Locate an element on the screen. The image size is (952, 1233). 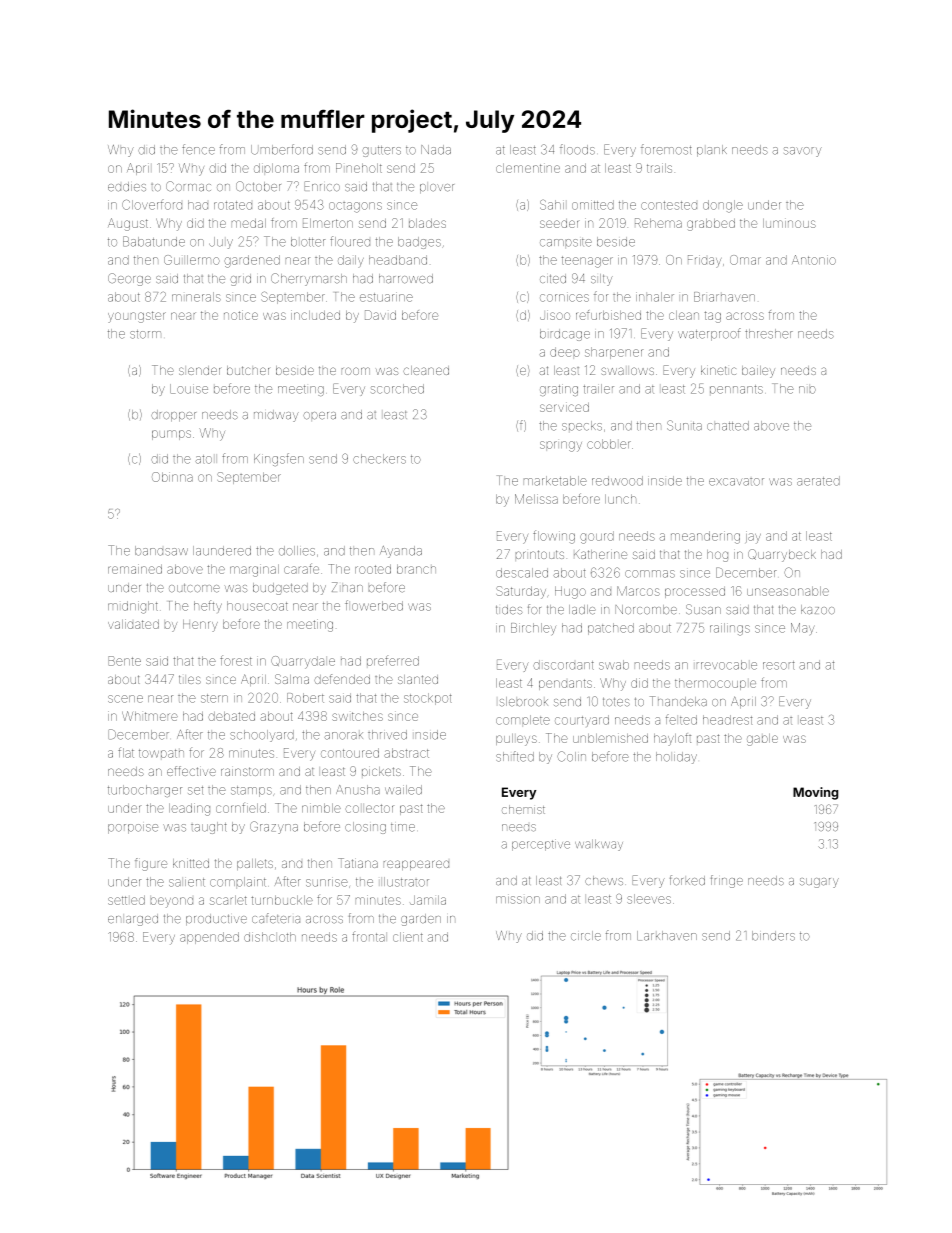
slanted is located at coordinates (418, 679).
